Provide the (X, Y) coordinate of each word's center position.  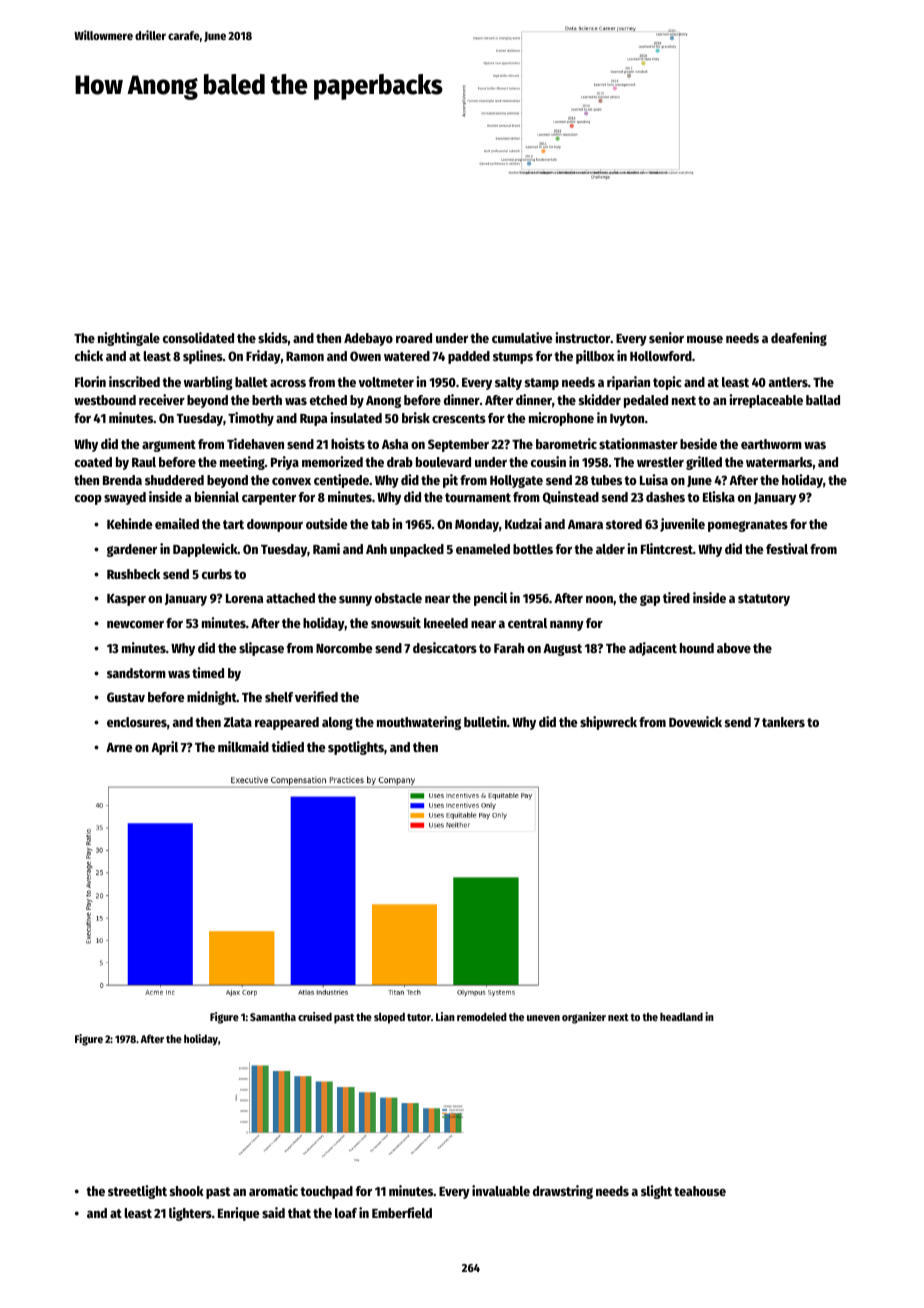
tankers (783, 722)
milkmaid (243, 746)
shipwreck (608, 723)
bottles (533, 549)
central (527, 623)
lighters (190, 1214)
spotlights (356, 748)
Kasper (126, 600)
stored (624, 524)
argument (169, 446)
